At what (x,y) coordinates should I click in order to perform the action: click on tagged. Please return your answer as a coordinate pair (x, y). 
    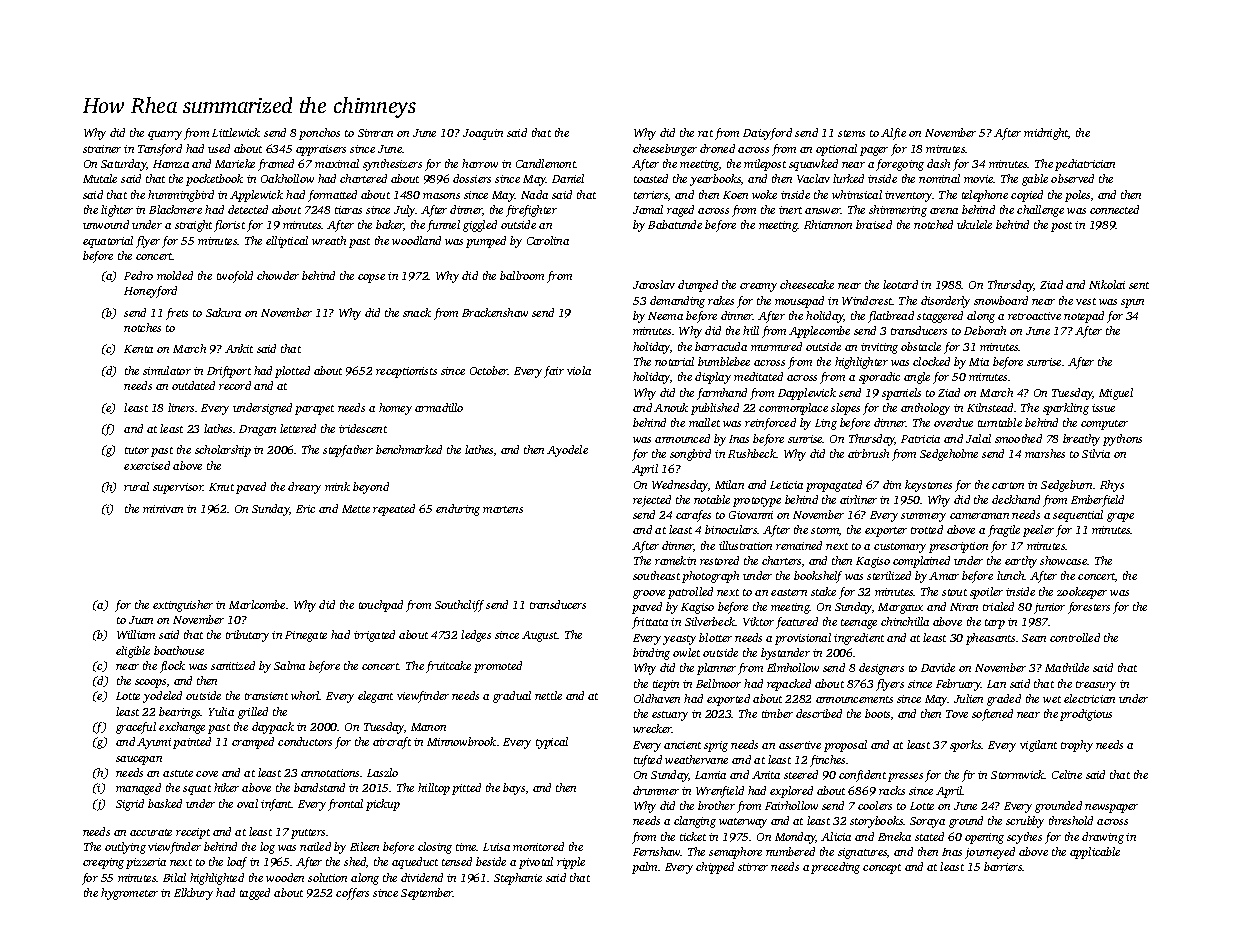
    Looking at the image, I should click on (255, 894).
